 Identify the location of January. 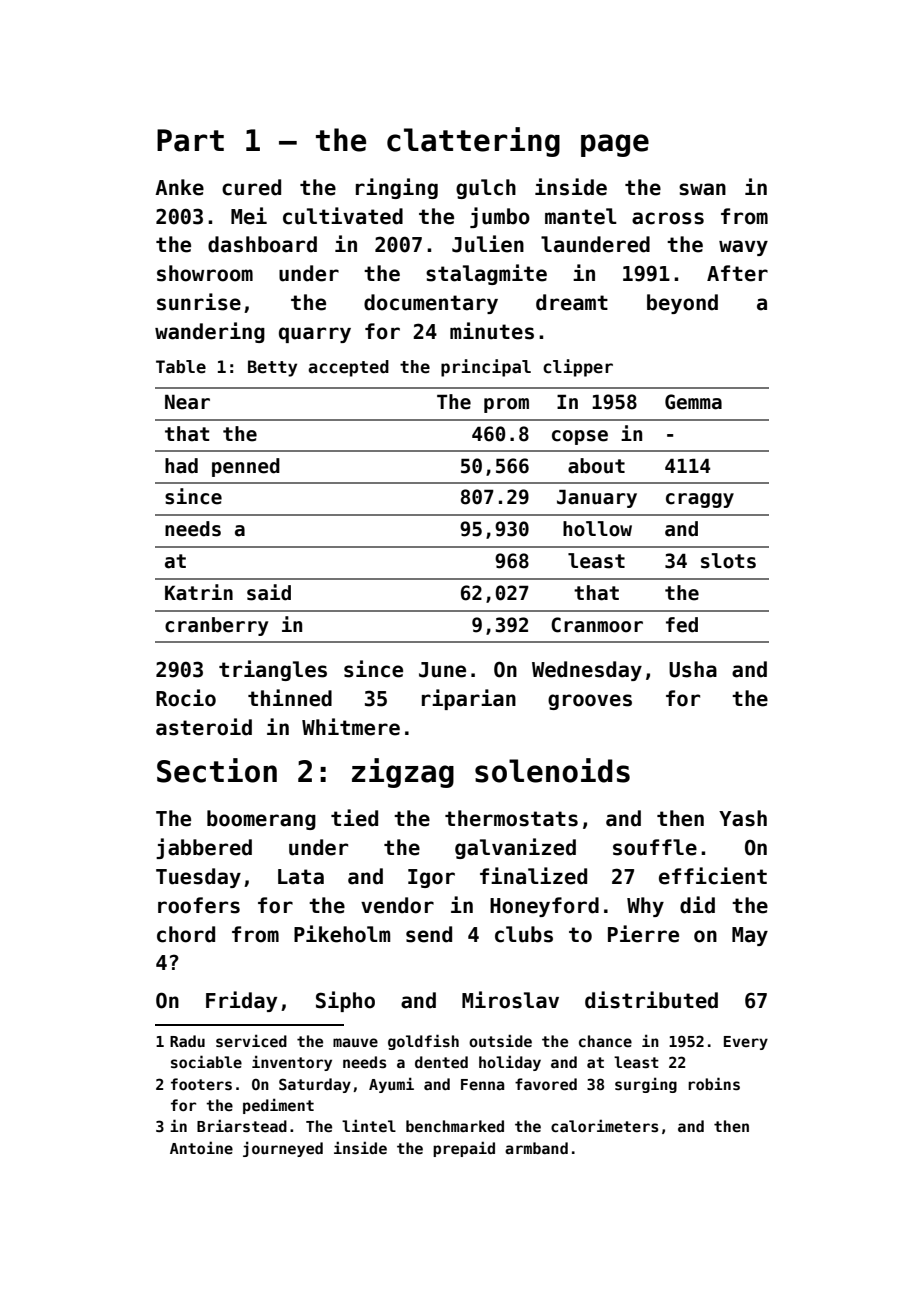
(597, 498).
